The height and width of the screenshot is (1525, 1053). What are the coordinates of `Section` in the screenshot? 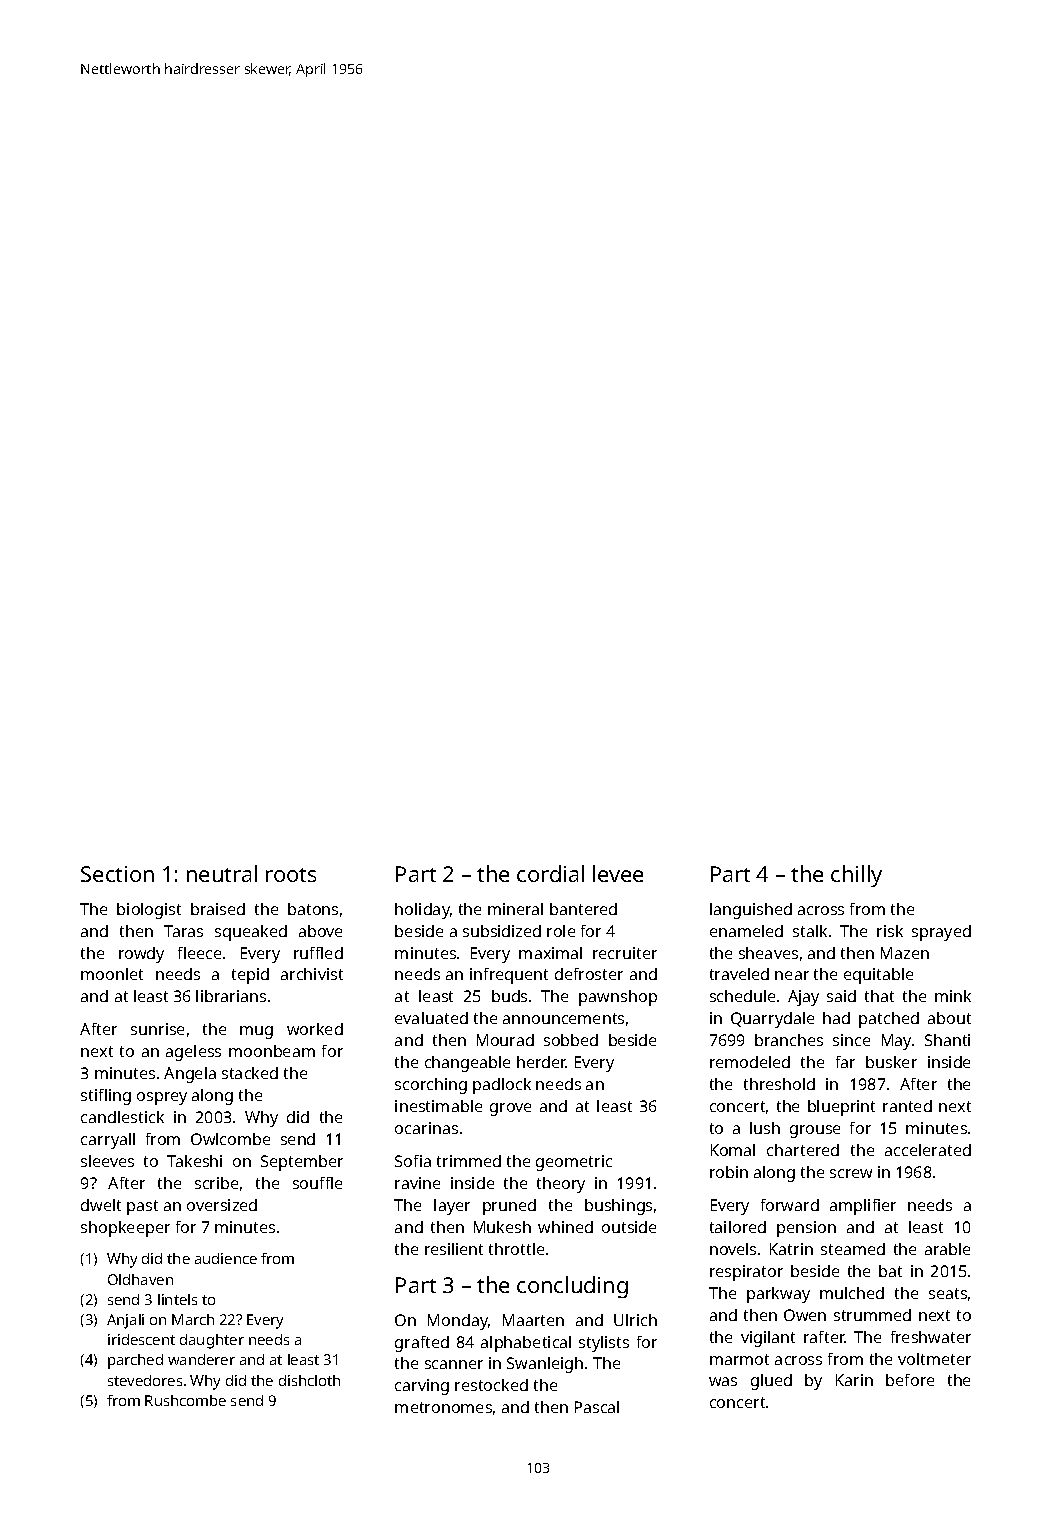 It's located at (117, 874).
